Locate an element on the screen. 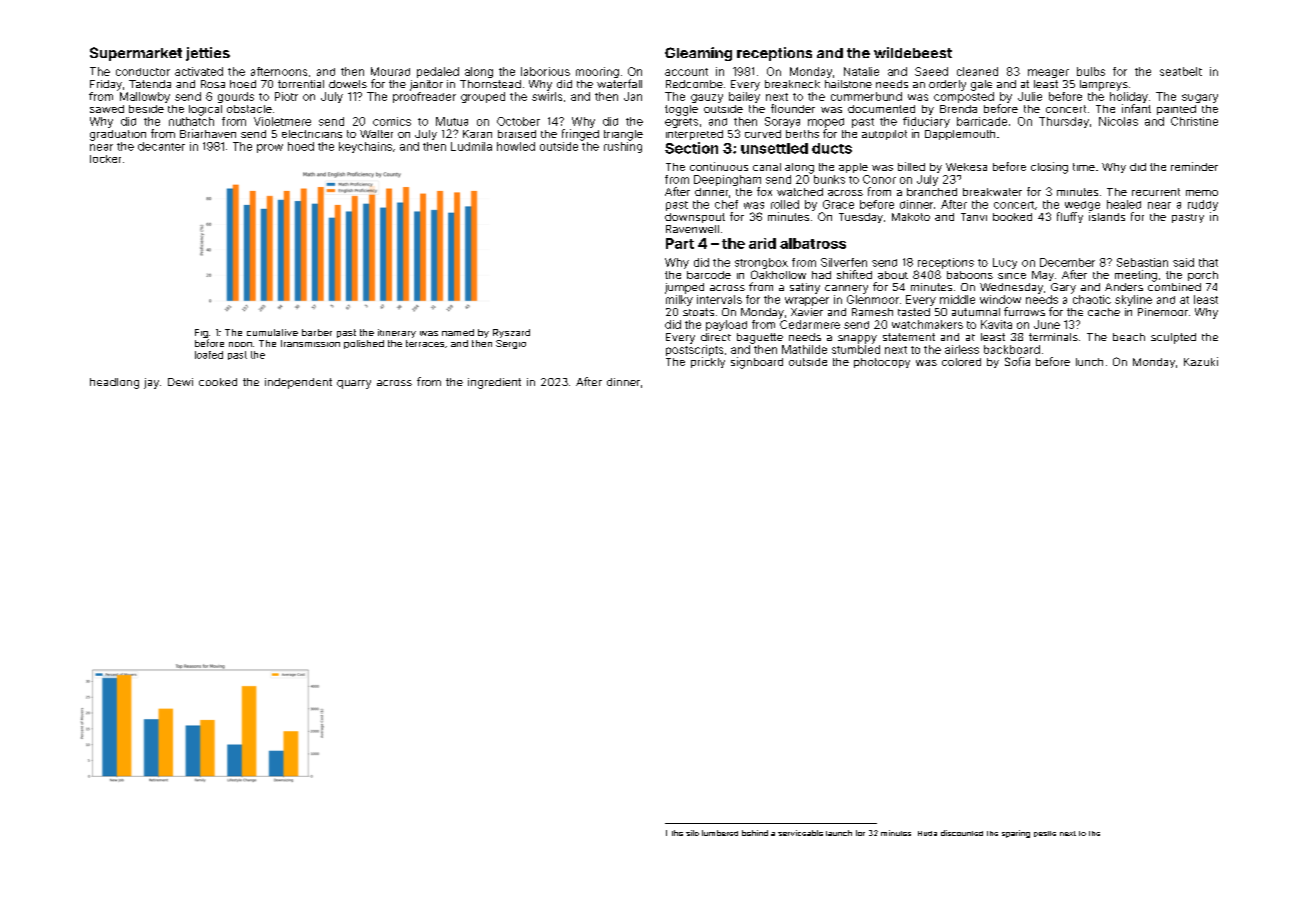 Image resolution: width=1308 pixels, height=924 pixels. Supermarket is located at coordinates (136, 54).
